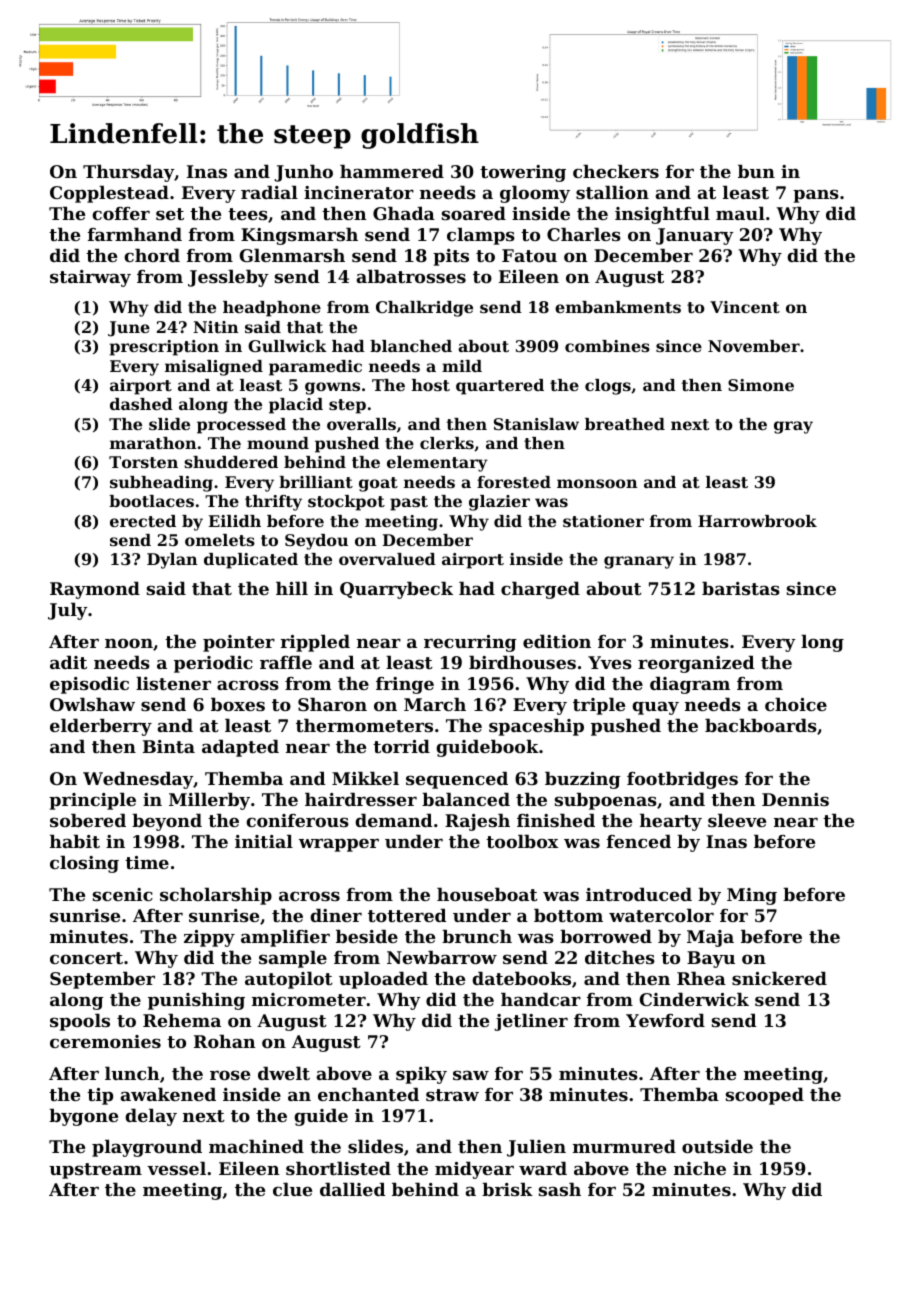 The height and width of the screenshot is (1316, 908). What do you see at coordinates (287, 346) in the screenshot?
I see `Gullwick` at bounding box center [287, 346].
